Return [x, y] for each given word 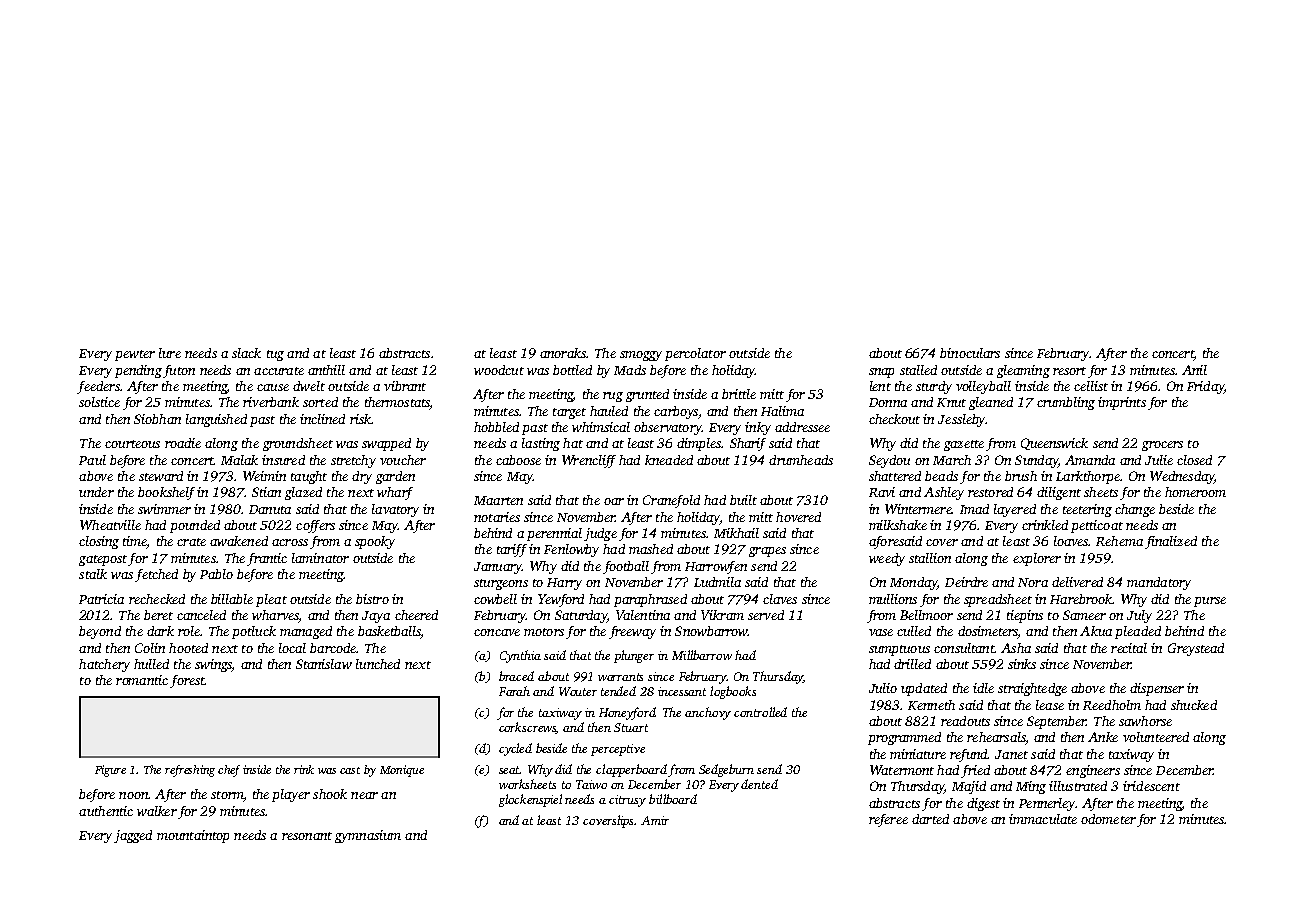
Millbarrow [702, 655]
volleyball [983, 387]
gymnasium [368, 836]
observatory [668, 428]
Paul [92, 460]
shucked [1194, 705]
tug [275, 355]
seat [510, 770]
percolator [695, 354]
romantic [142, 680]
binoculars [970, 353]
